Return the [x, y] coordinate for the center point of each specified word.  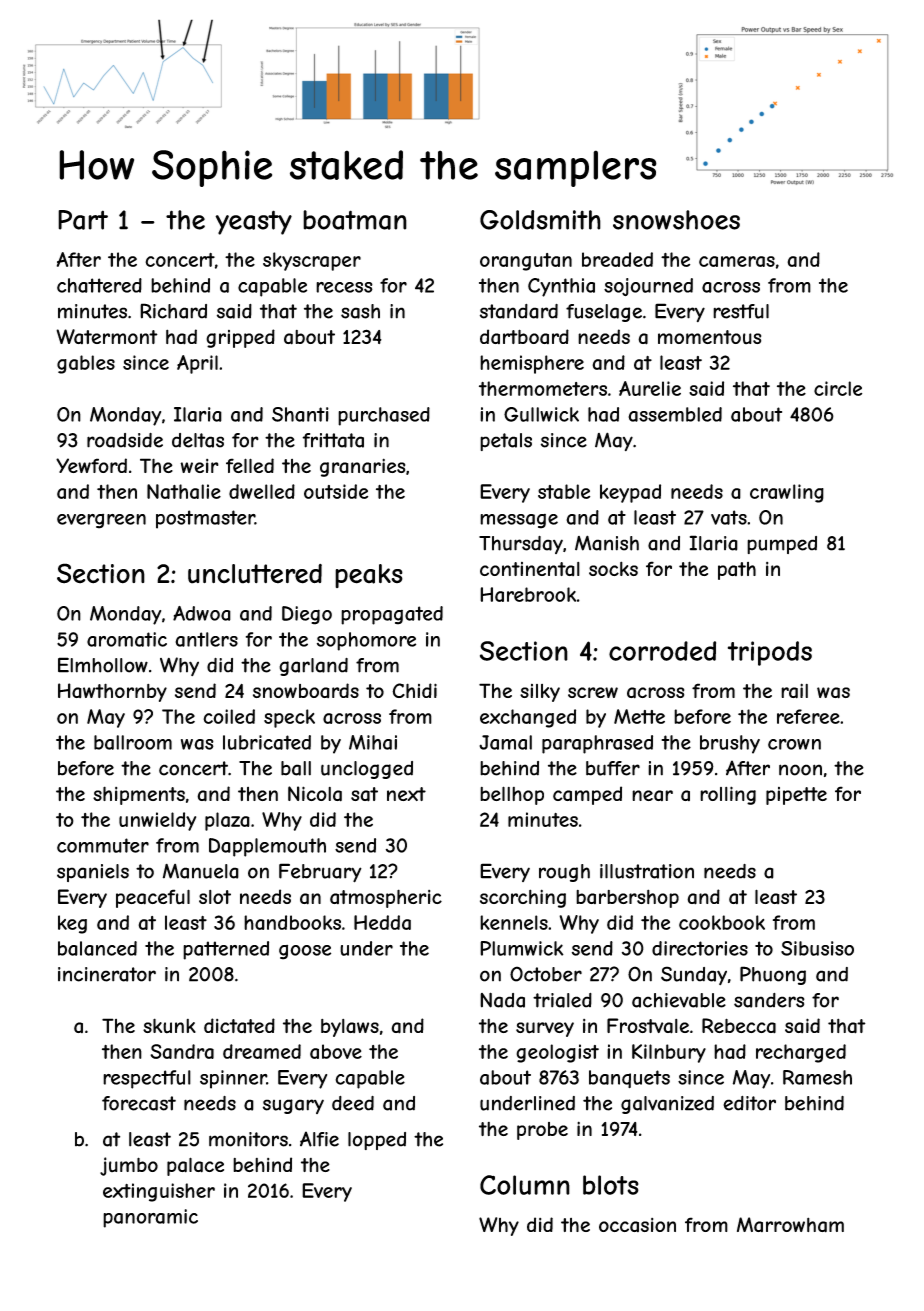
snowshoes [676, 220]
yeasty [253, 222]
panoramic [150, 1218]
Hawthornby [112, 692]
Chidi [414, 690]
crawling [787, 493]
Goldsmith [540, 220]
